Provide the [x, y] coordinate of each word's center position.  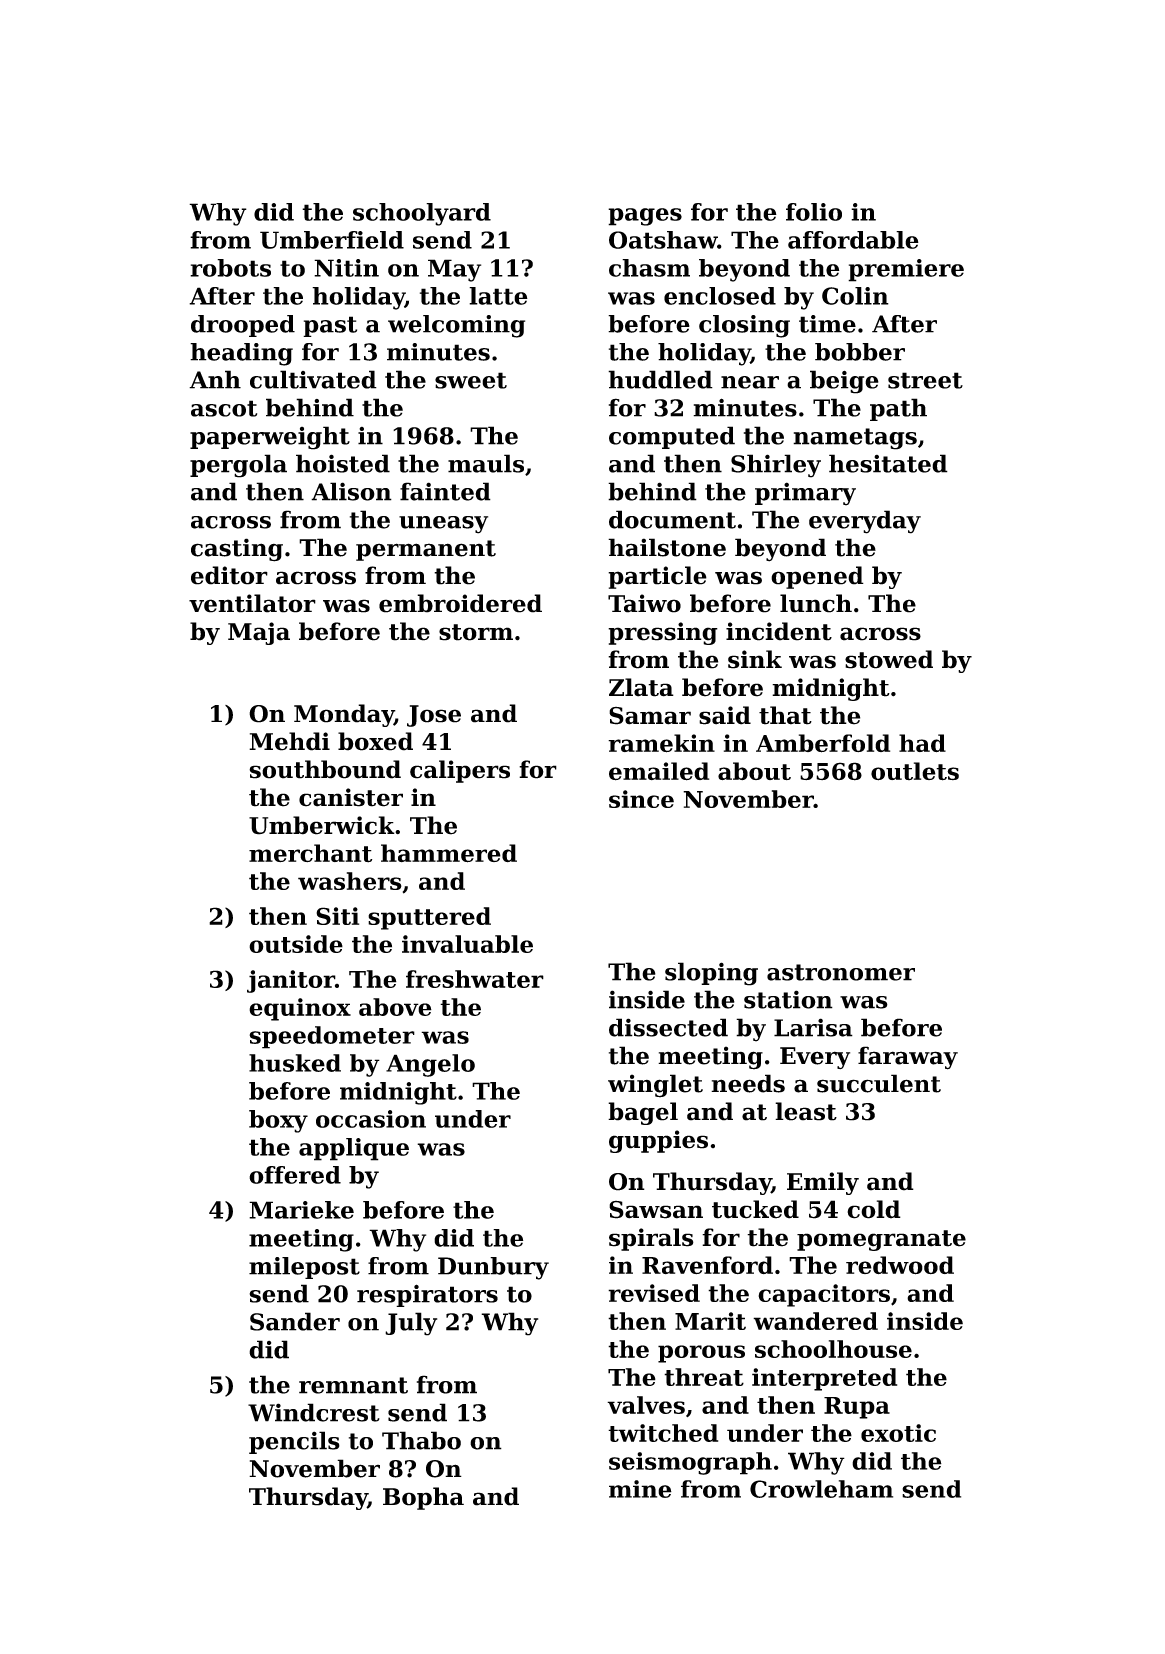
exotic [898, 1433]
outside [296, 944]
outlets [915, 771]
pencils [294, 1442]
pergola [238, 466]
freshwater [475, 979]
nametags [855, 439]
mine [640, 1489]
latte [498, 296]
